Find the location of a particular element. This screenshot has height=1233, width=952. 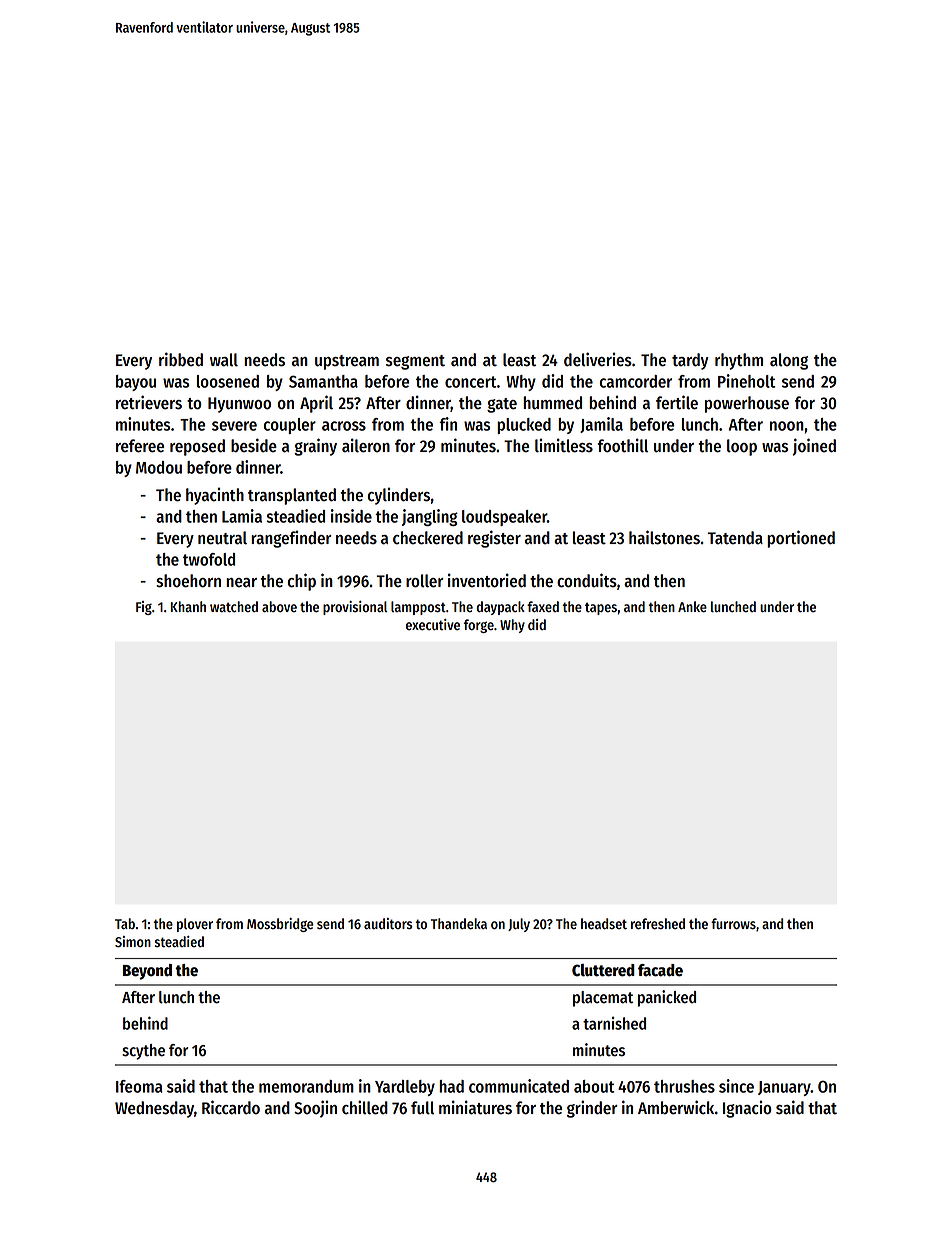

Ignacio is located at coordinates (747, 1109).
